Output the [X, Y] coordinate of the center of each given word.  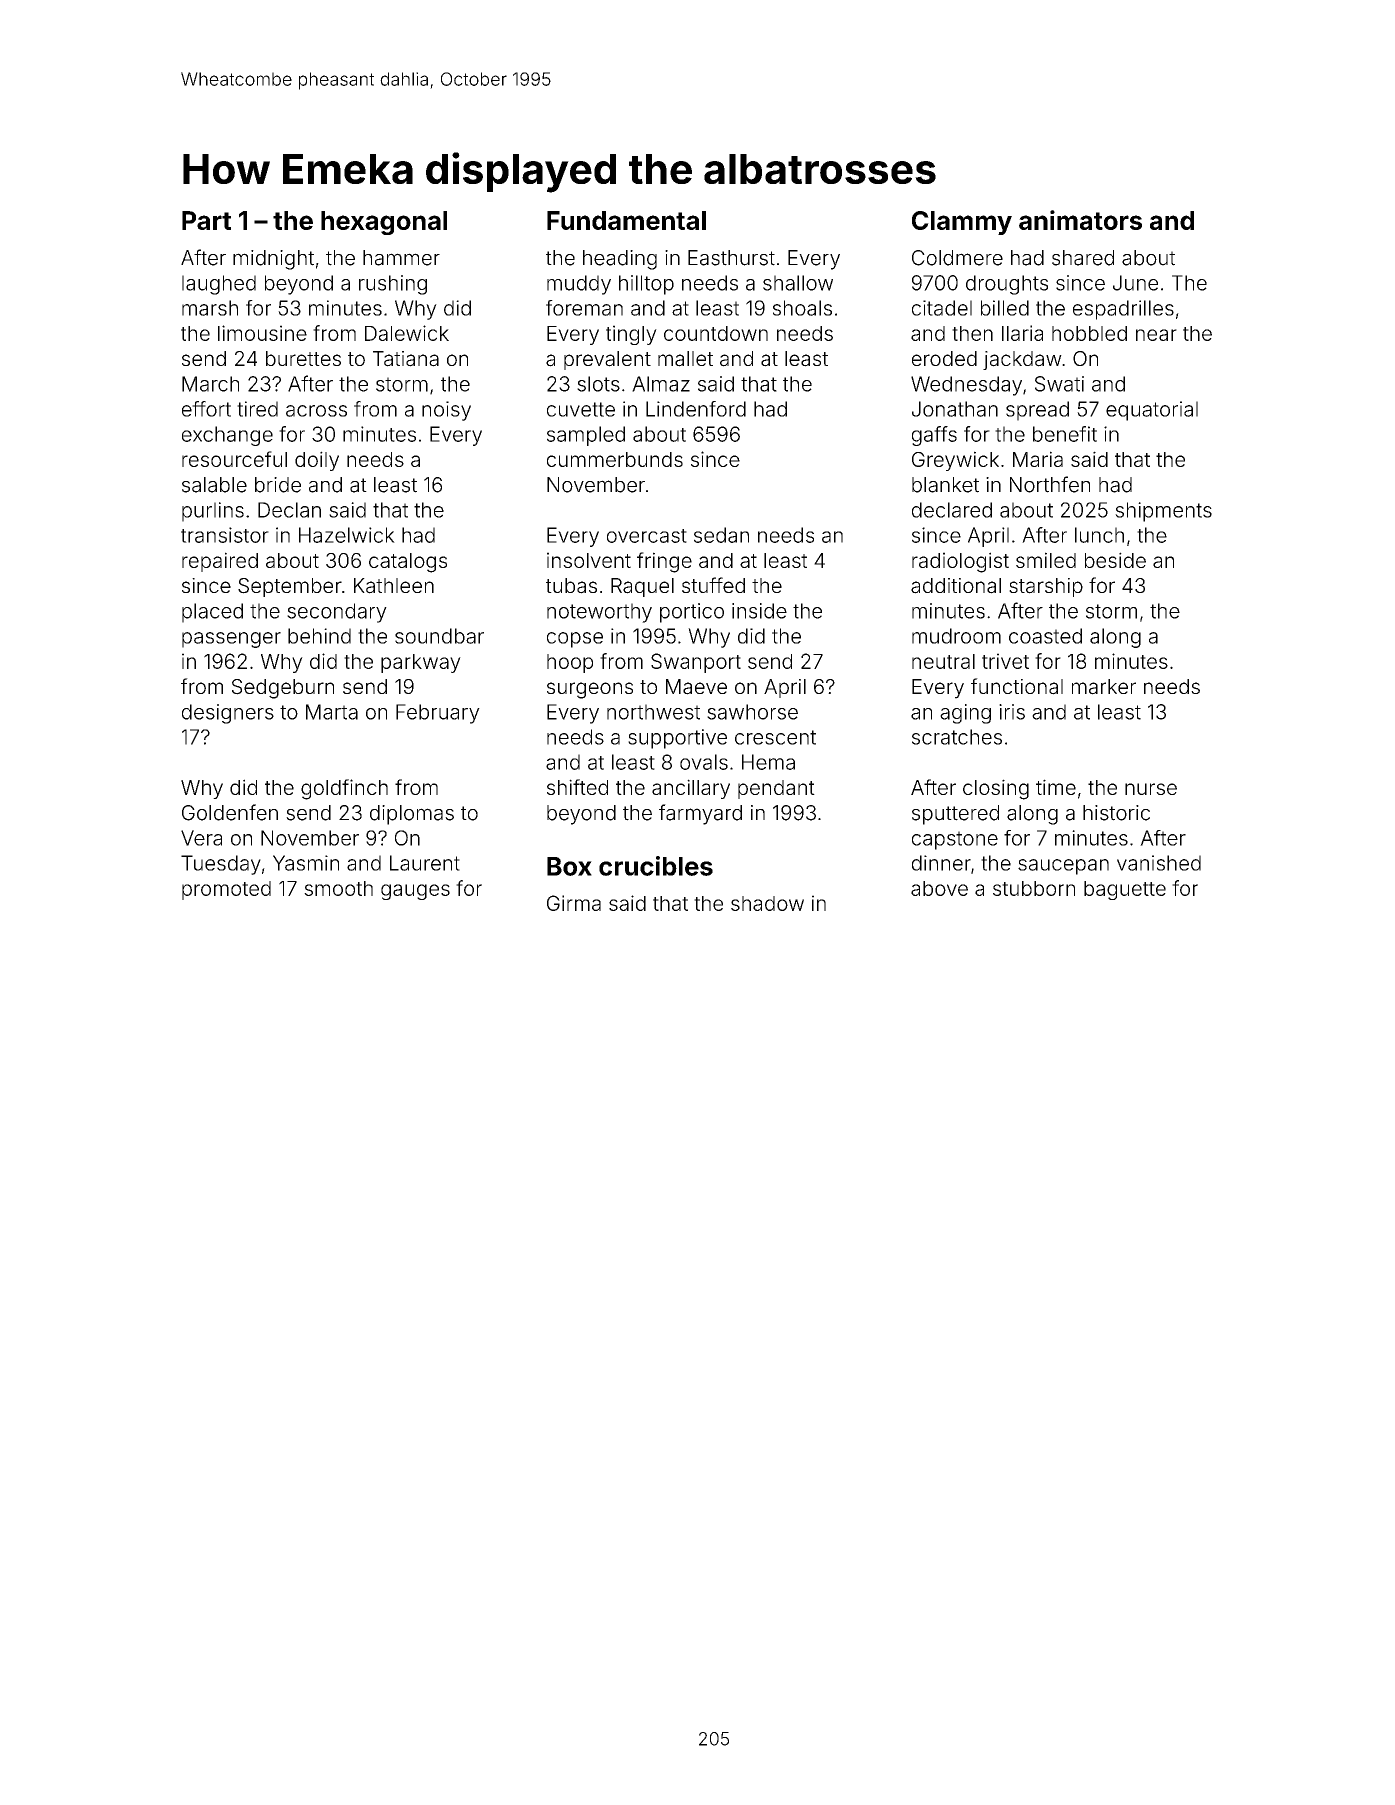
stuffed [713, 585]
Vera [201, 838]
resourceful [234, 459]
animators [1080, 220]
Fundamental [626, 220]
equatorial [1152, 411]
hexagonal [384, 223]
